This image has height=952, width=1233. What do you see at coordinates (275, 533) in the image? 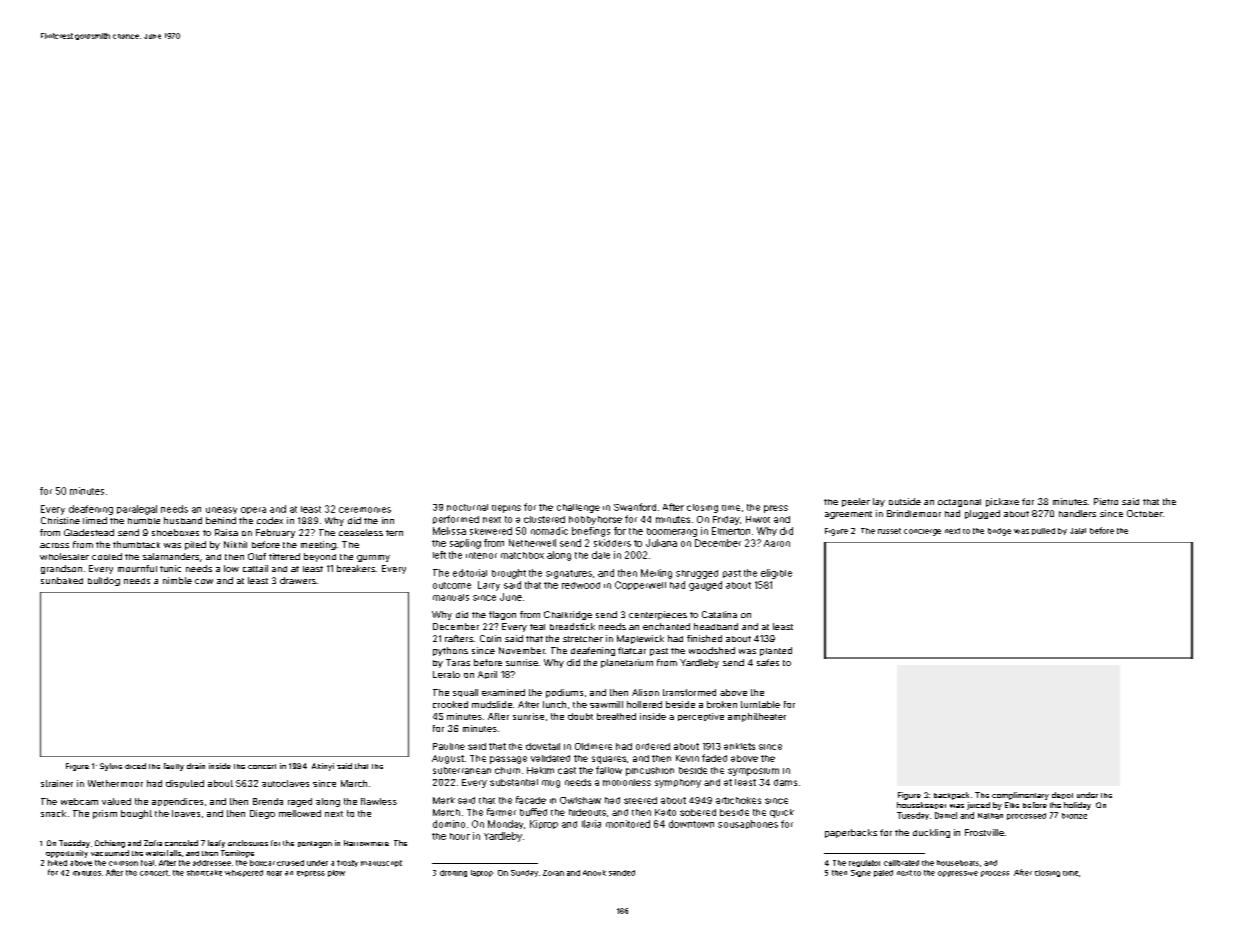
I see `February` at bounding box center [275, 533].
